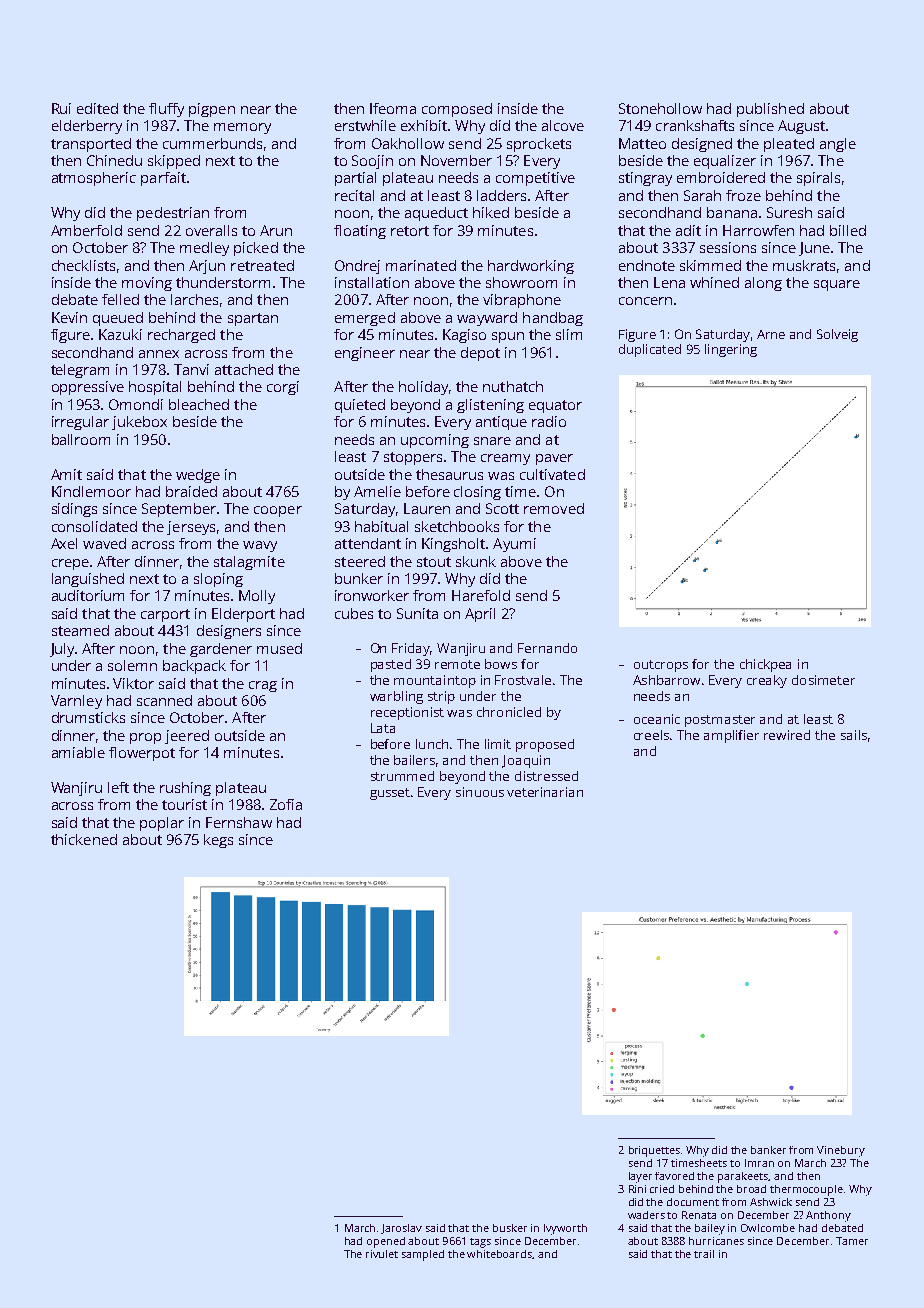 Image resolution: width=924 pixels, height=1308 pixels. Describe the element at coordinates (539, 145) in the screenshot. I see `sprockets` at that location.
